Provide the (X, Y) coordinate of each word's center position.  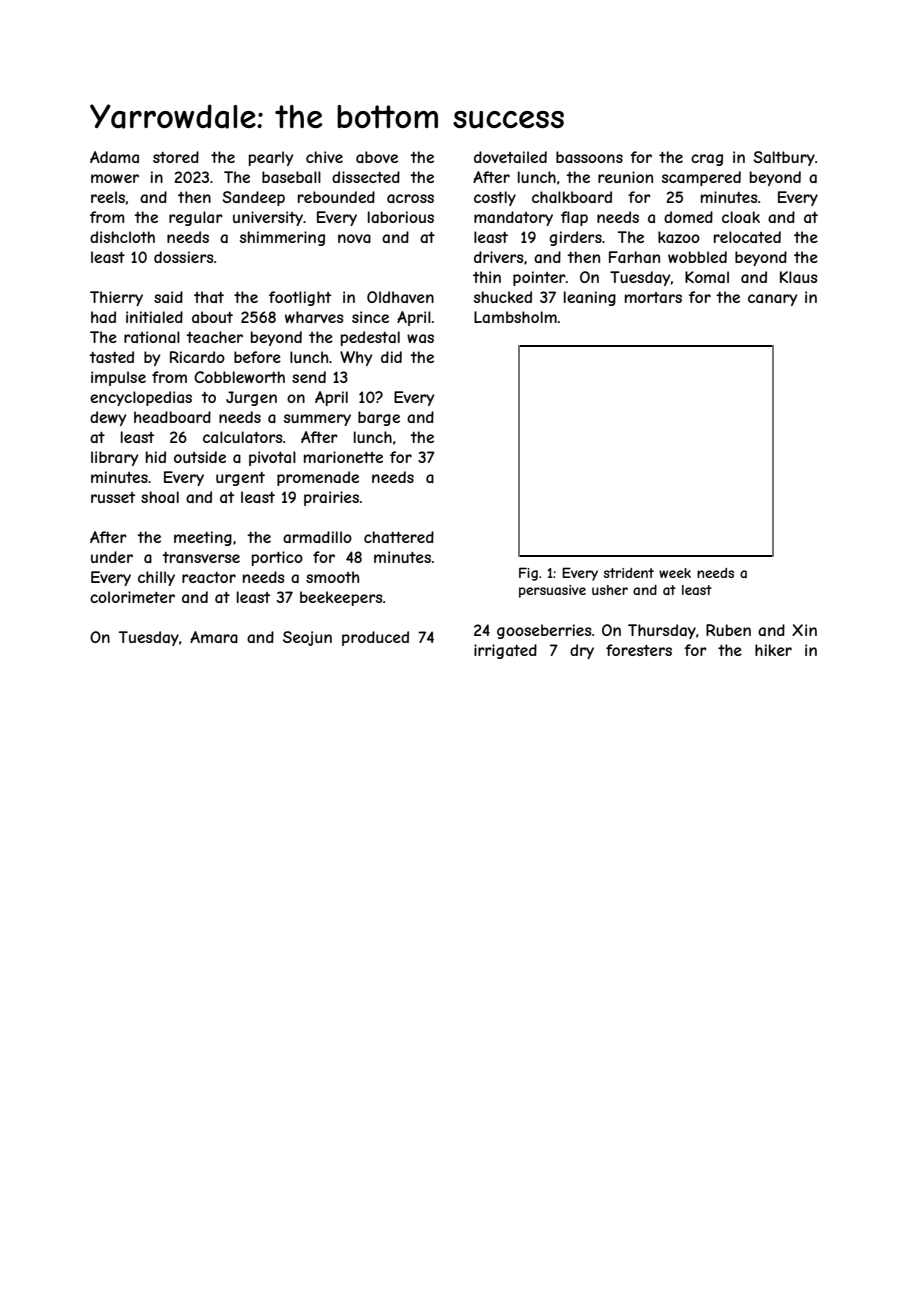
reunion (625, 177)
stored (176, 157)
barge (379, 418)
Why (356, 358)
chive (324, 157)
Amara (214, 637)
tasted (111, 357)
